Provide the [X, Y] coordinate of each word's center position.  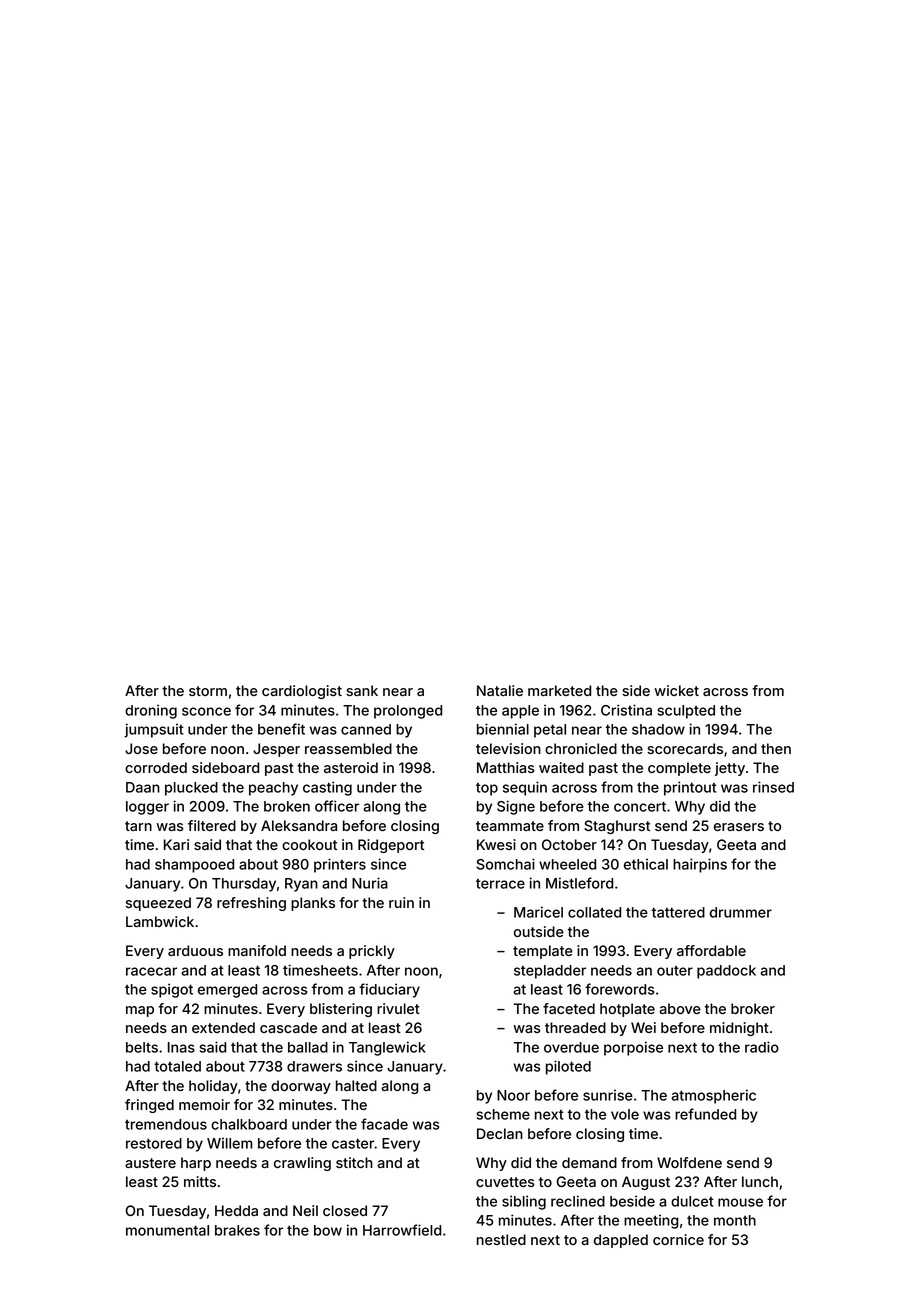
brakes [237, 1230]
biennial [503, 729]
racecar [151, 971]
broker [753, 1008]
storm [208, 691]
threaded [575, 1027]
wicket [676, 690]
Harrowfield [402, 1230]
